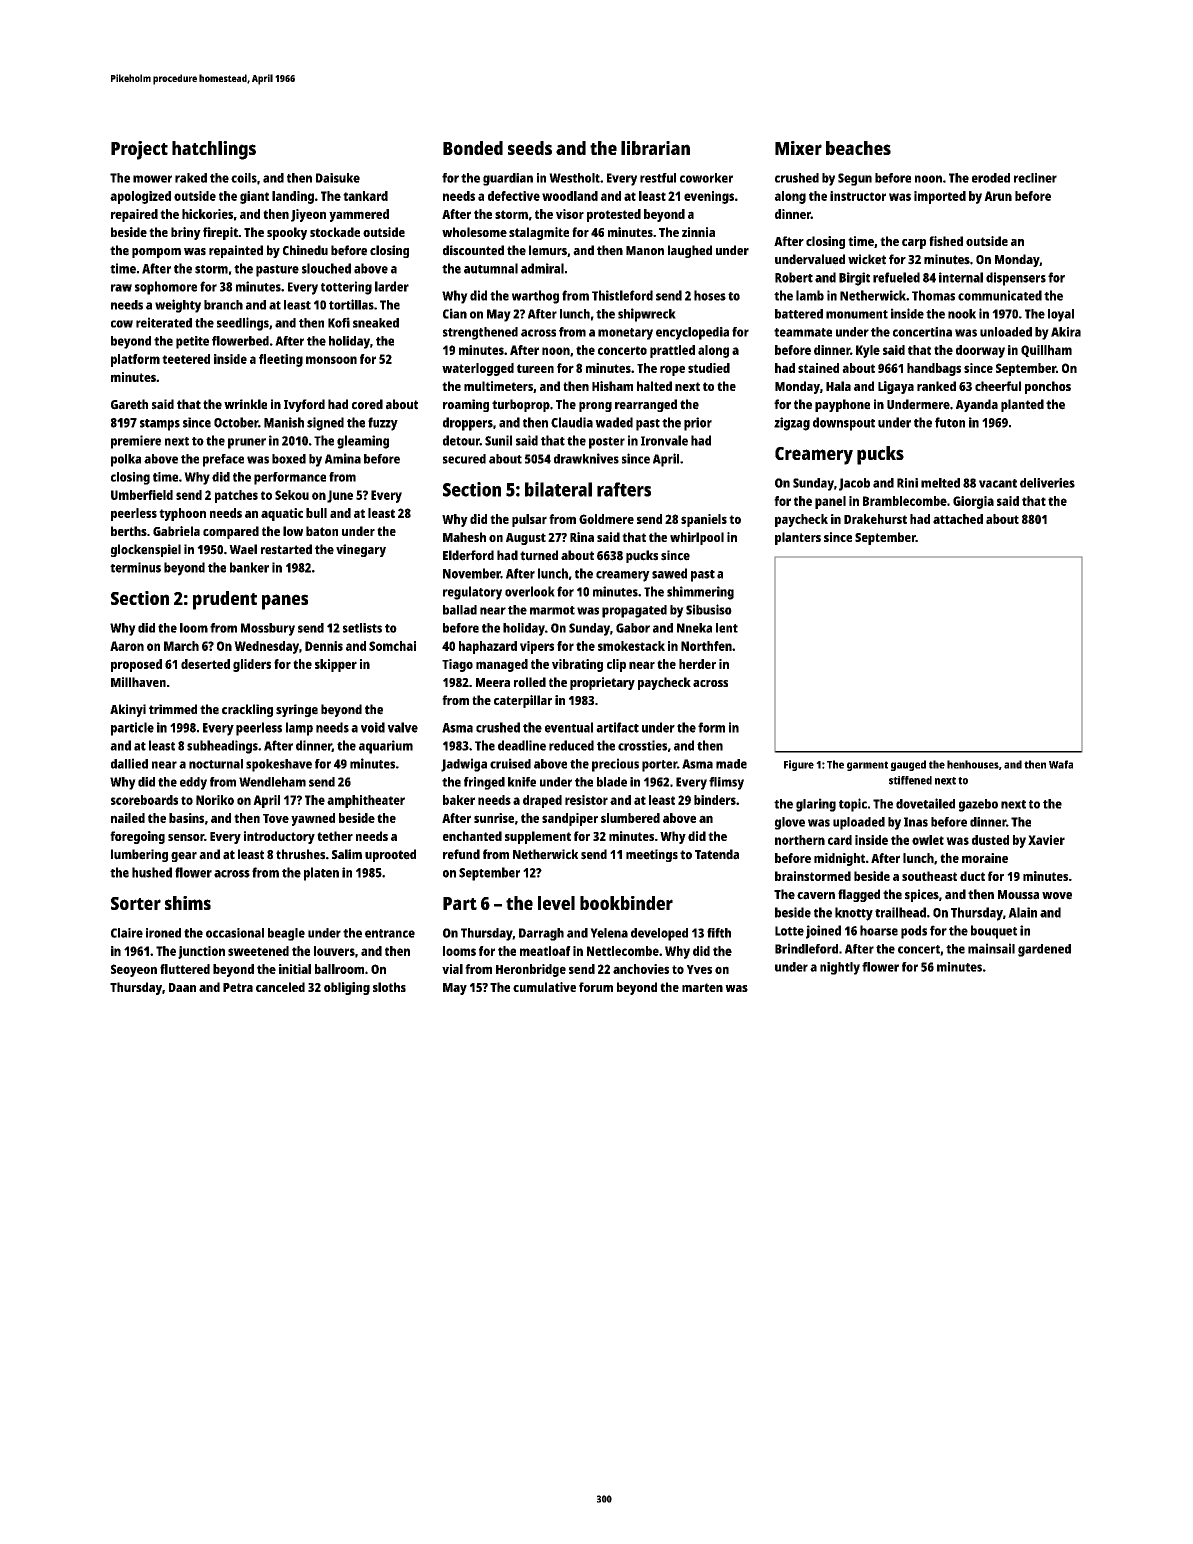 The image size is (1193, 1544). What do you see at coordinates (258, 951) in the screenshot?
I see `sweetened` at bounding box center [258, 951].
